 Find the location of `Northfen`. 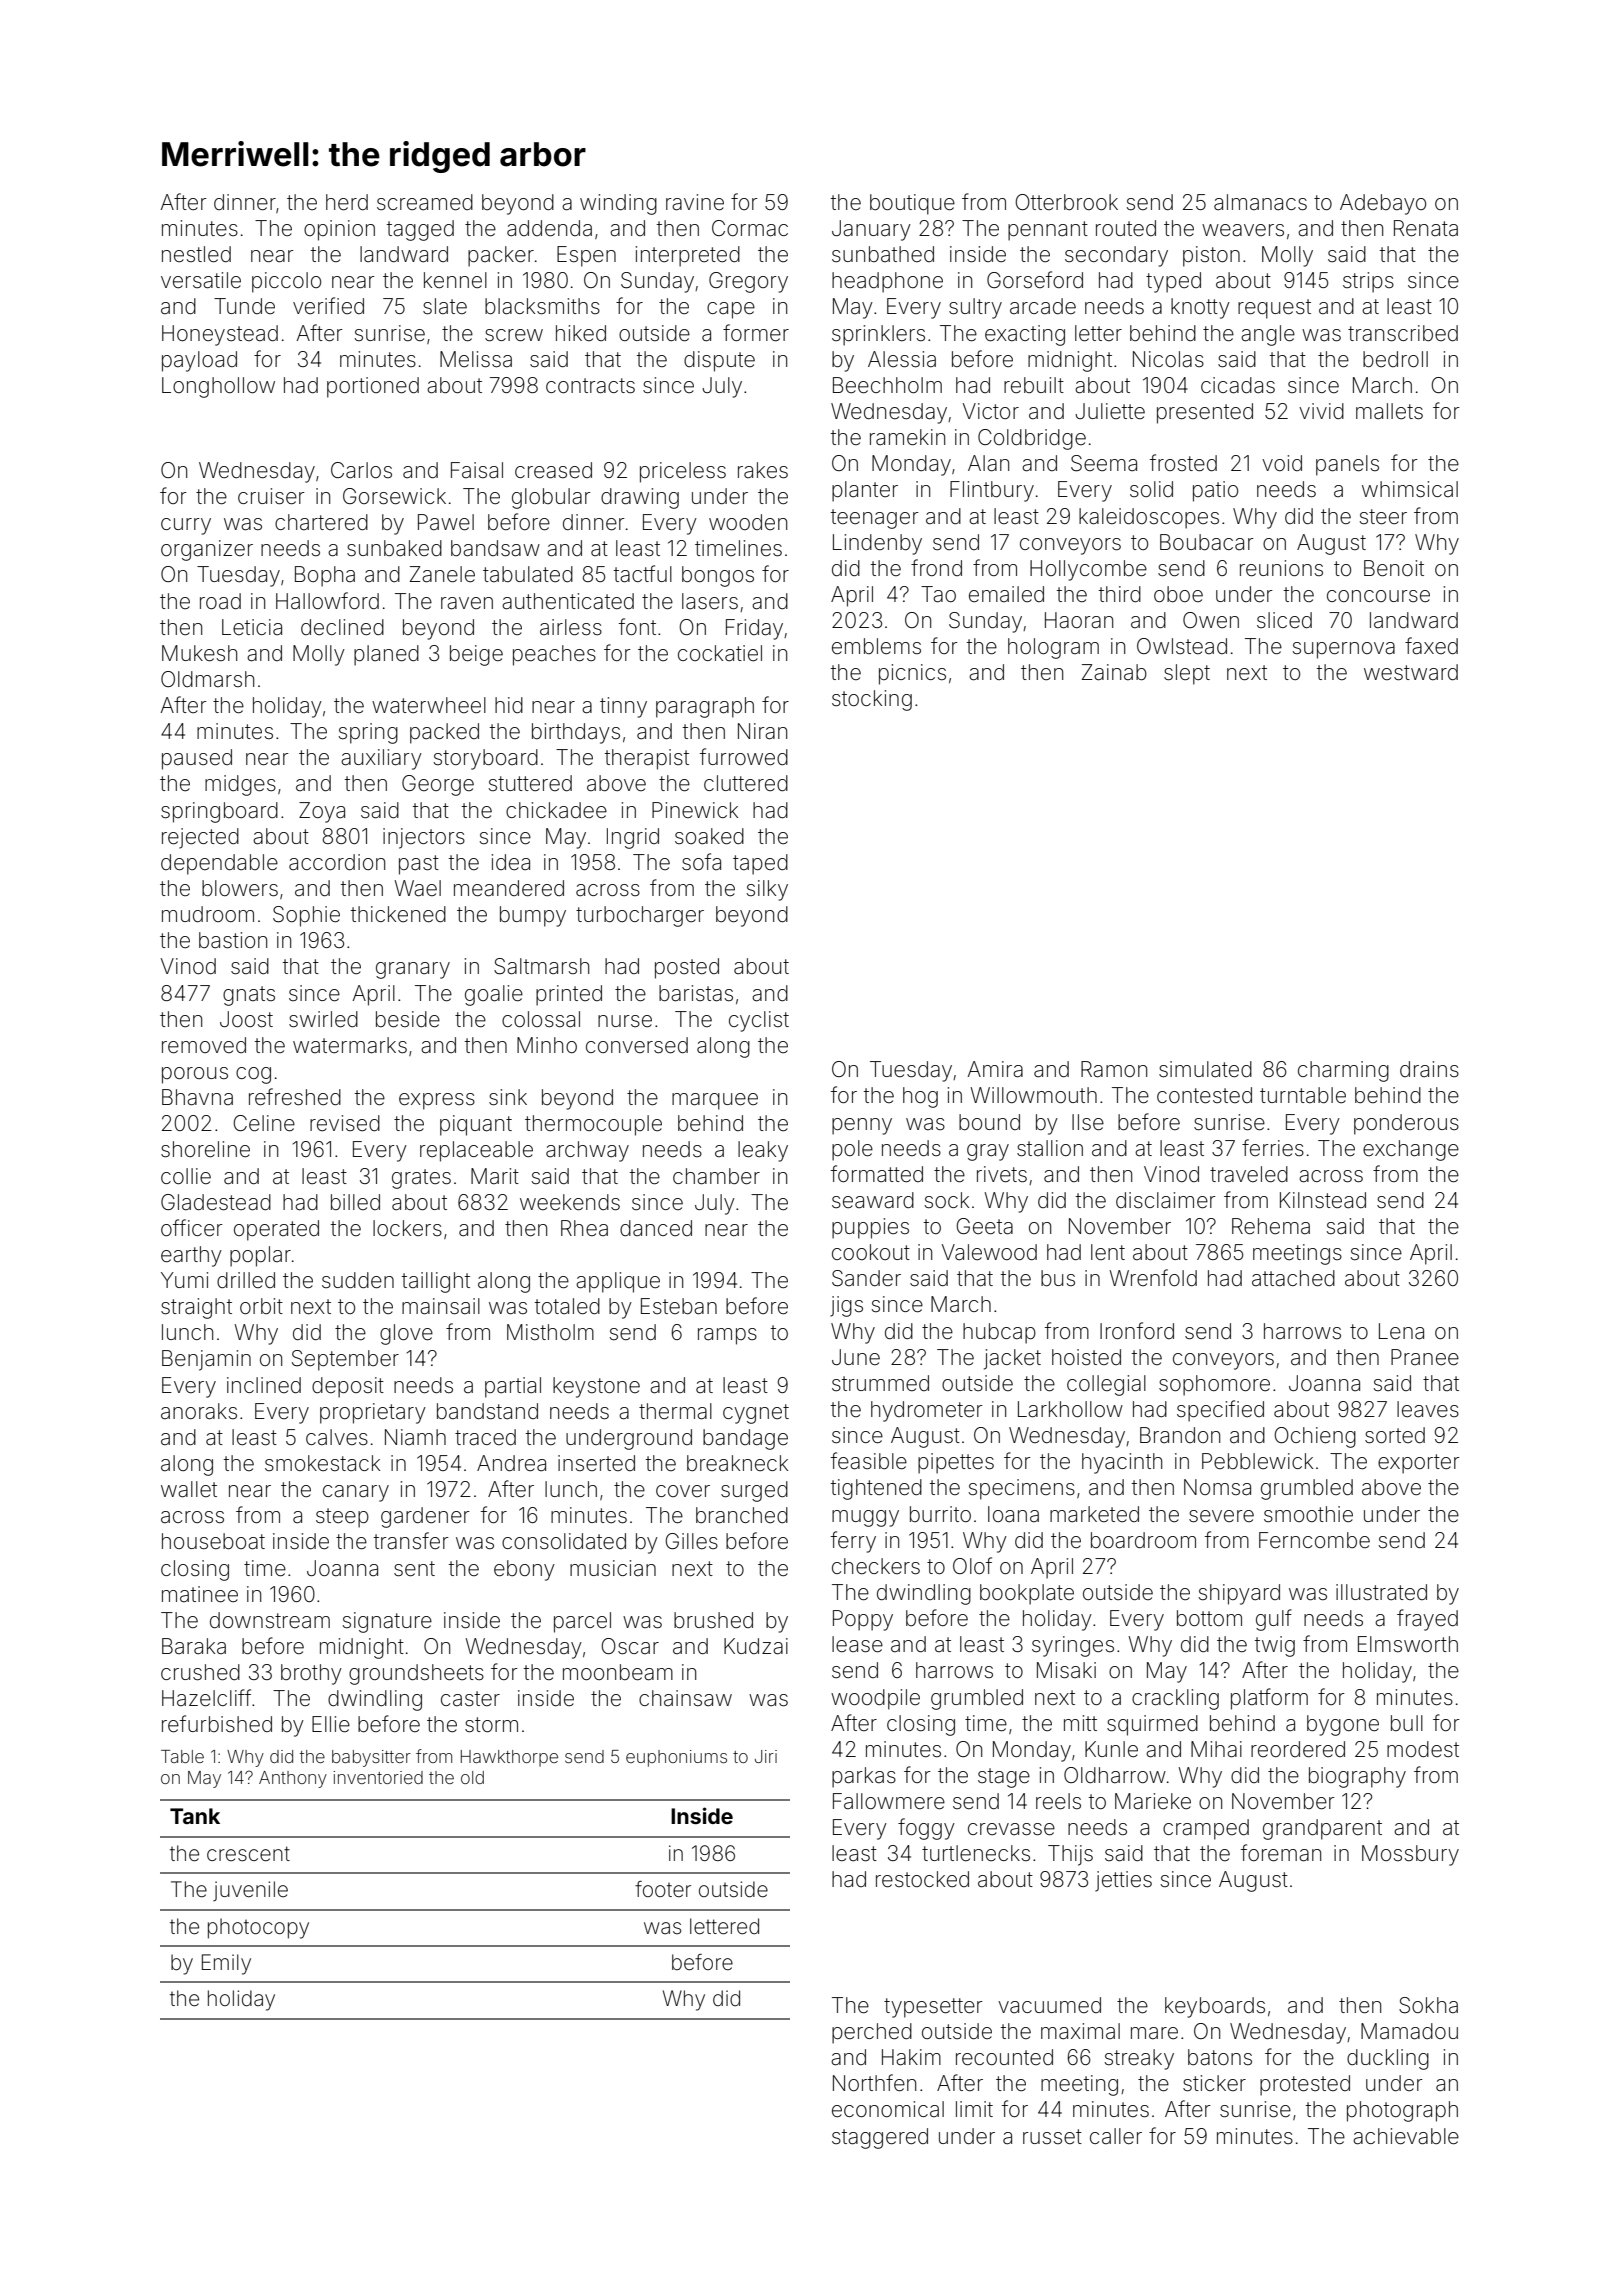

Northfen is located at coordinates (874, 2083).
